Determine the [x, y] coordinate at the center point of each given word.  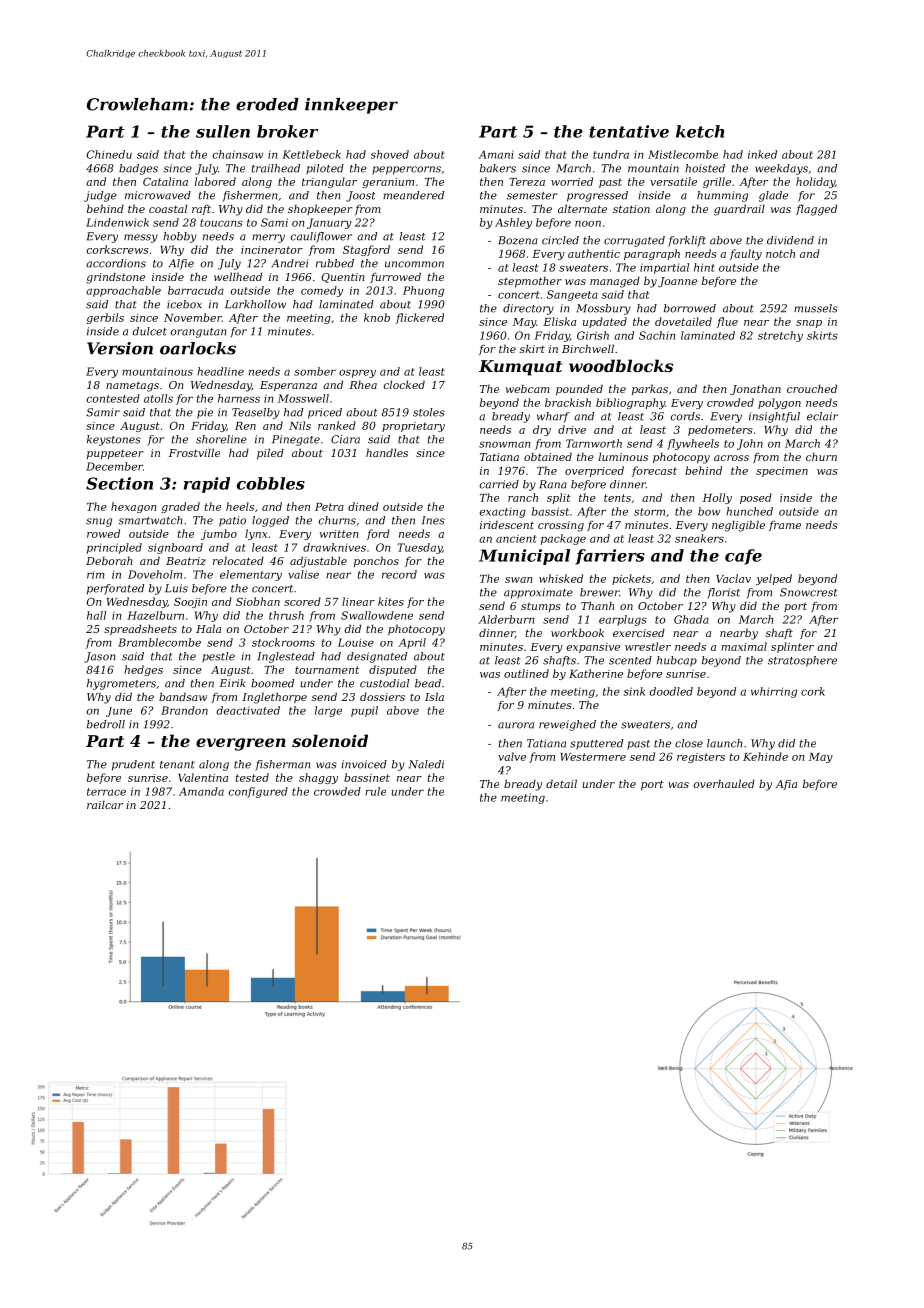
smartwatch [150, 520]
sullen [223, 131]
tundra [611, 154]
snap [809, 324]
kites [391, 601]
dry [542, 430]
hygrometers [121, 684]
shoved [390, 154]
